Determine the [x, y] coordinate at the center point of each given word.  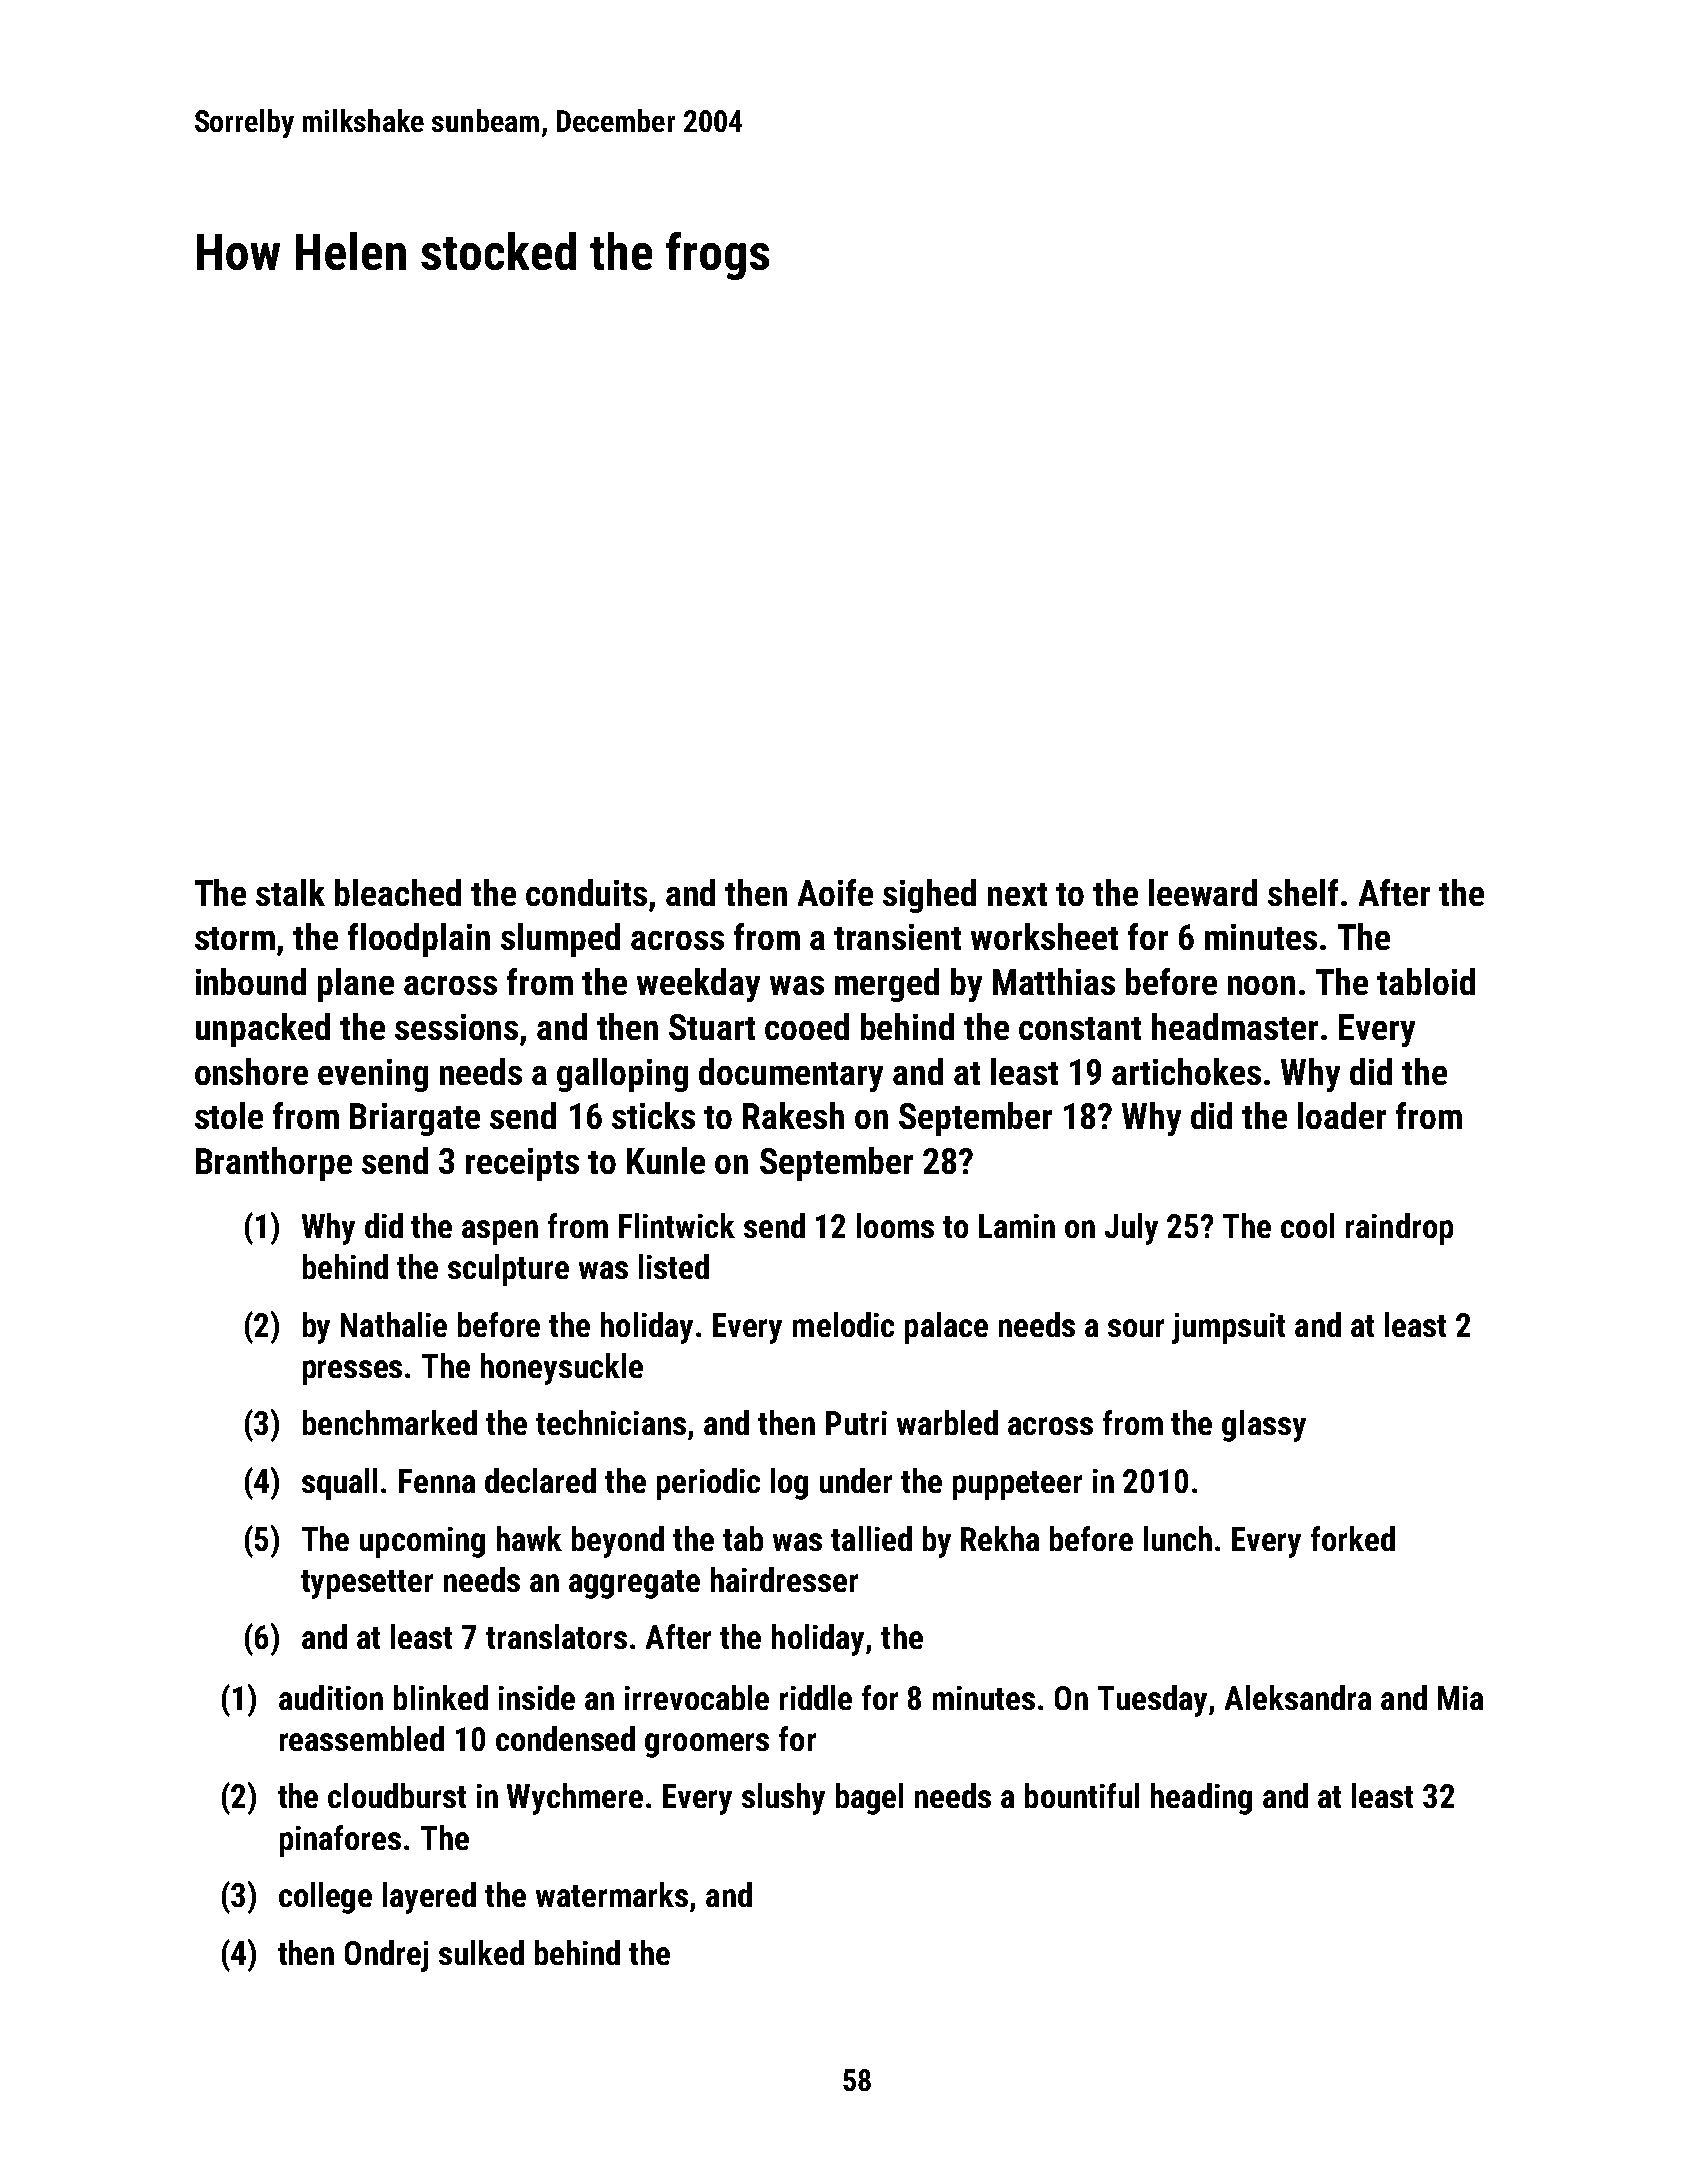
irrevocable [697, 1697]
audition [331, 1697]
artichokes [1186, 1071]
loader [1342, 1115]
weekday [698, 985]
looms [895, 1225]
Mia [1460, 1698]
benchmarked [390, 1422]
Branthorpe [274, 1164]
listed [674, 1266]
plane [356, 985]
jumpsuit [1228, 1328]
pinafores [340, 1841]
